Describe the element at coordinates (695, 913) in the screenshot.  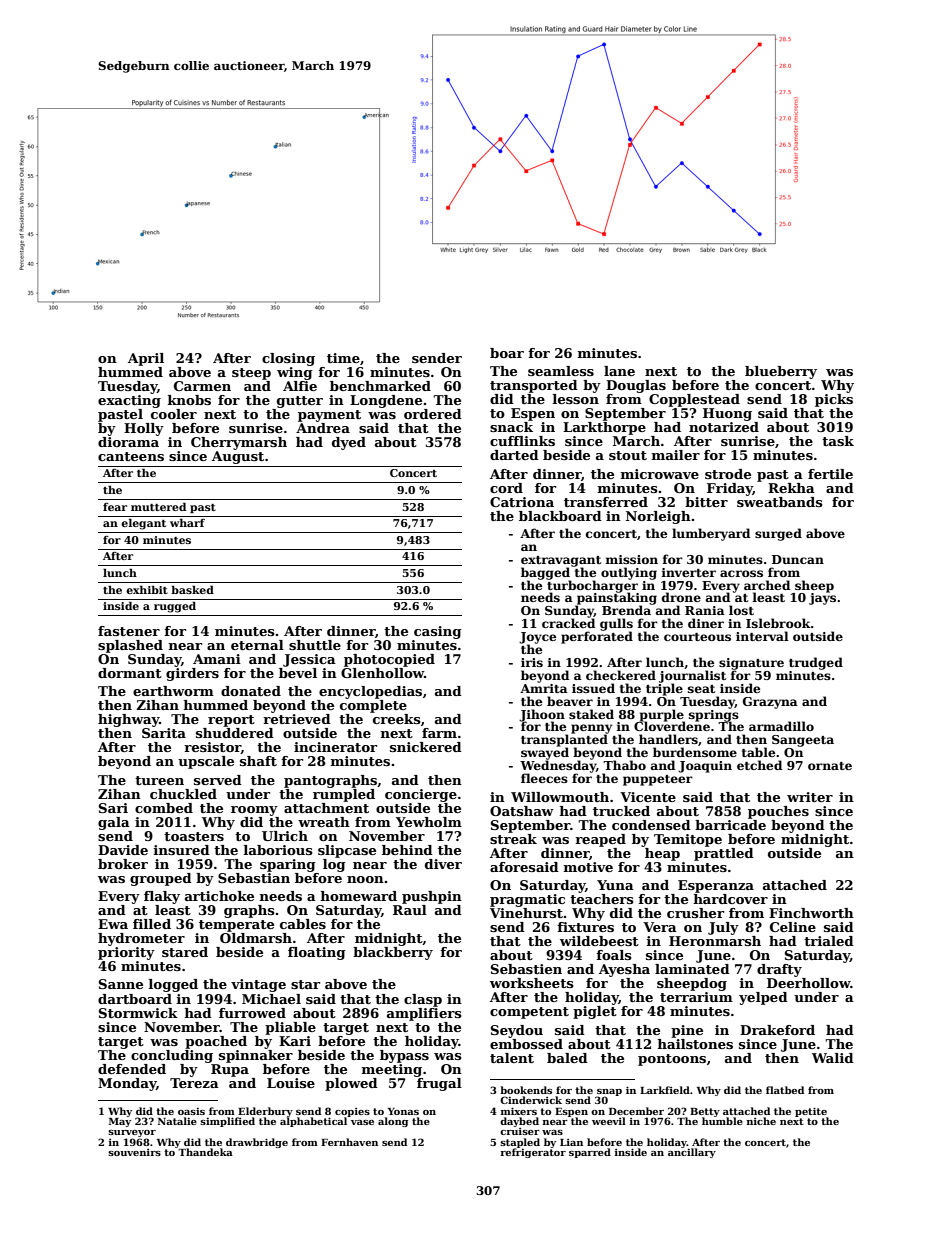
I see `crusher` at that location.
